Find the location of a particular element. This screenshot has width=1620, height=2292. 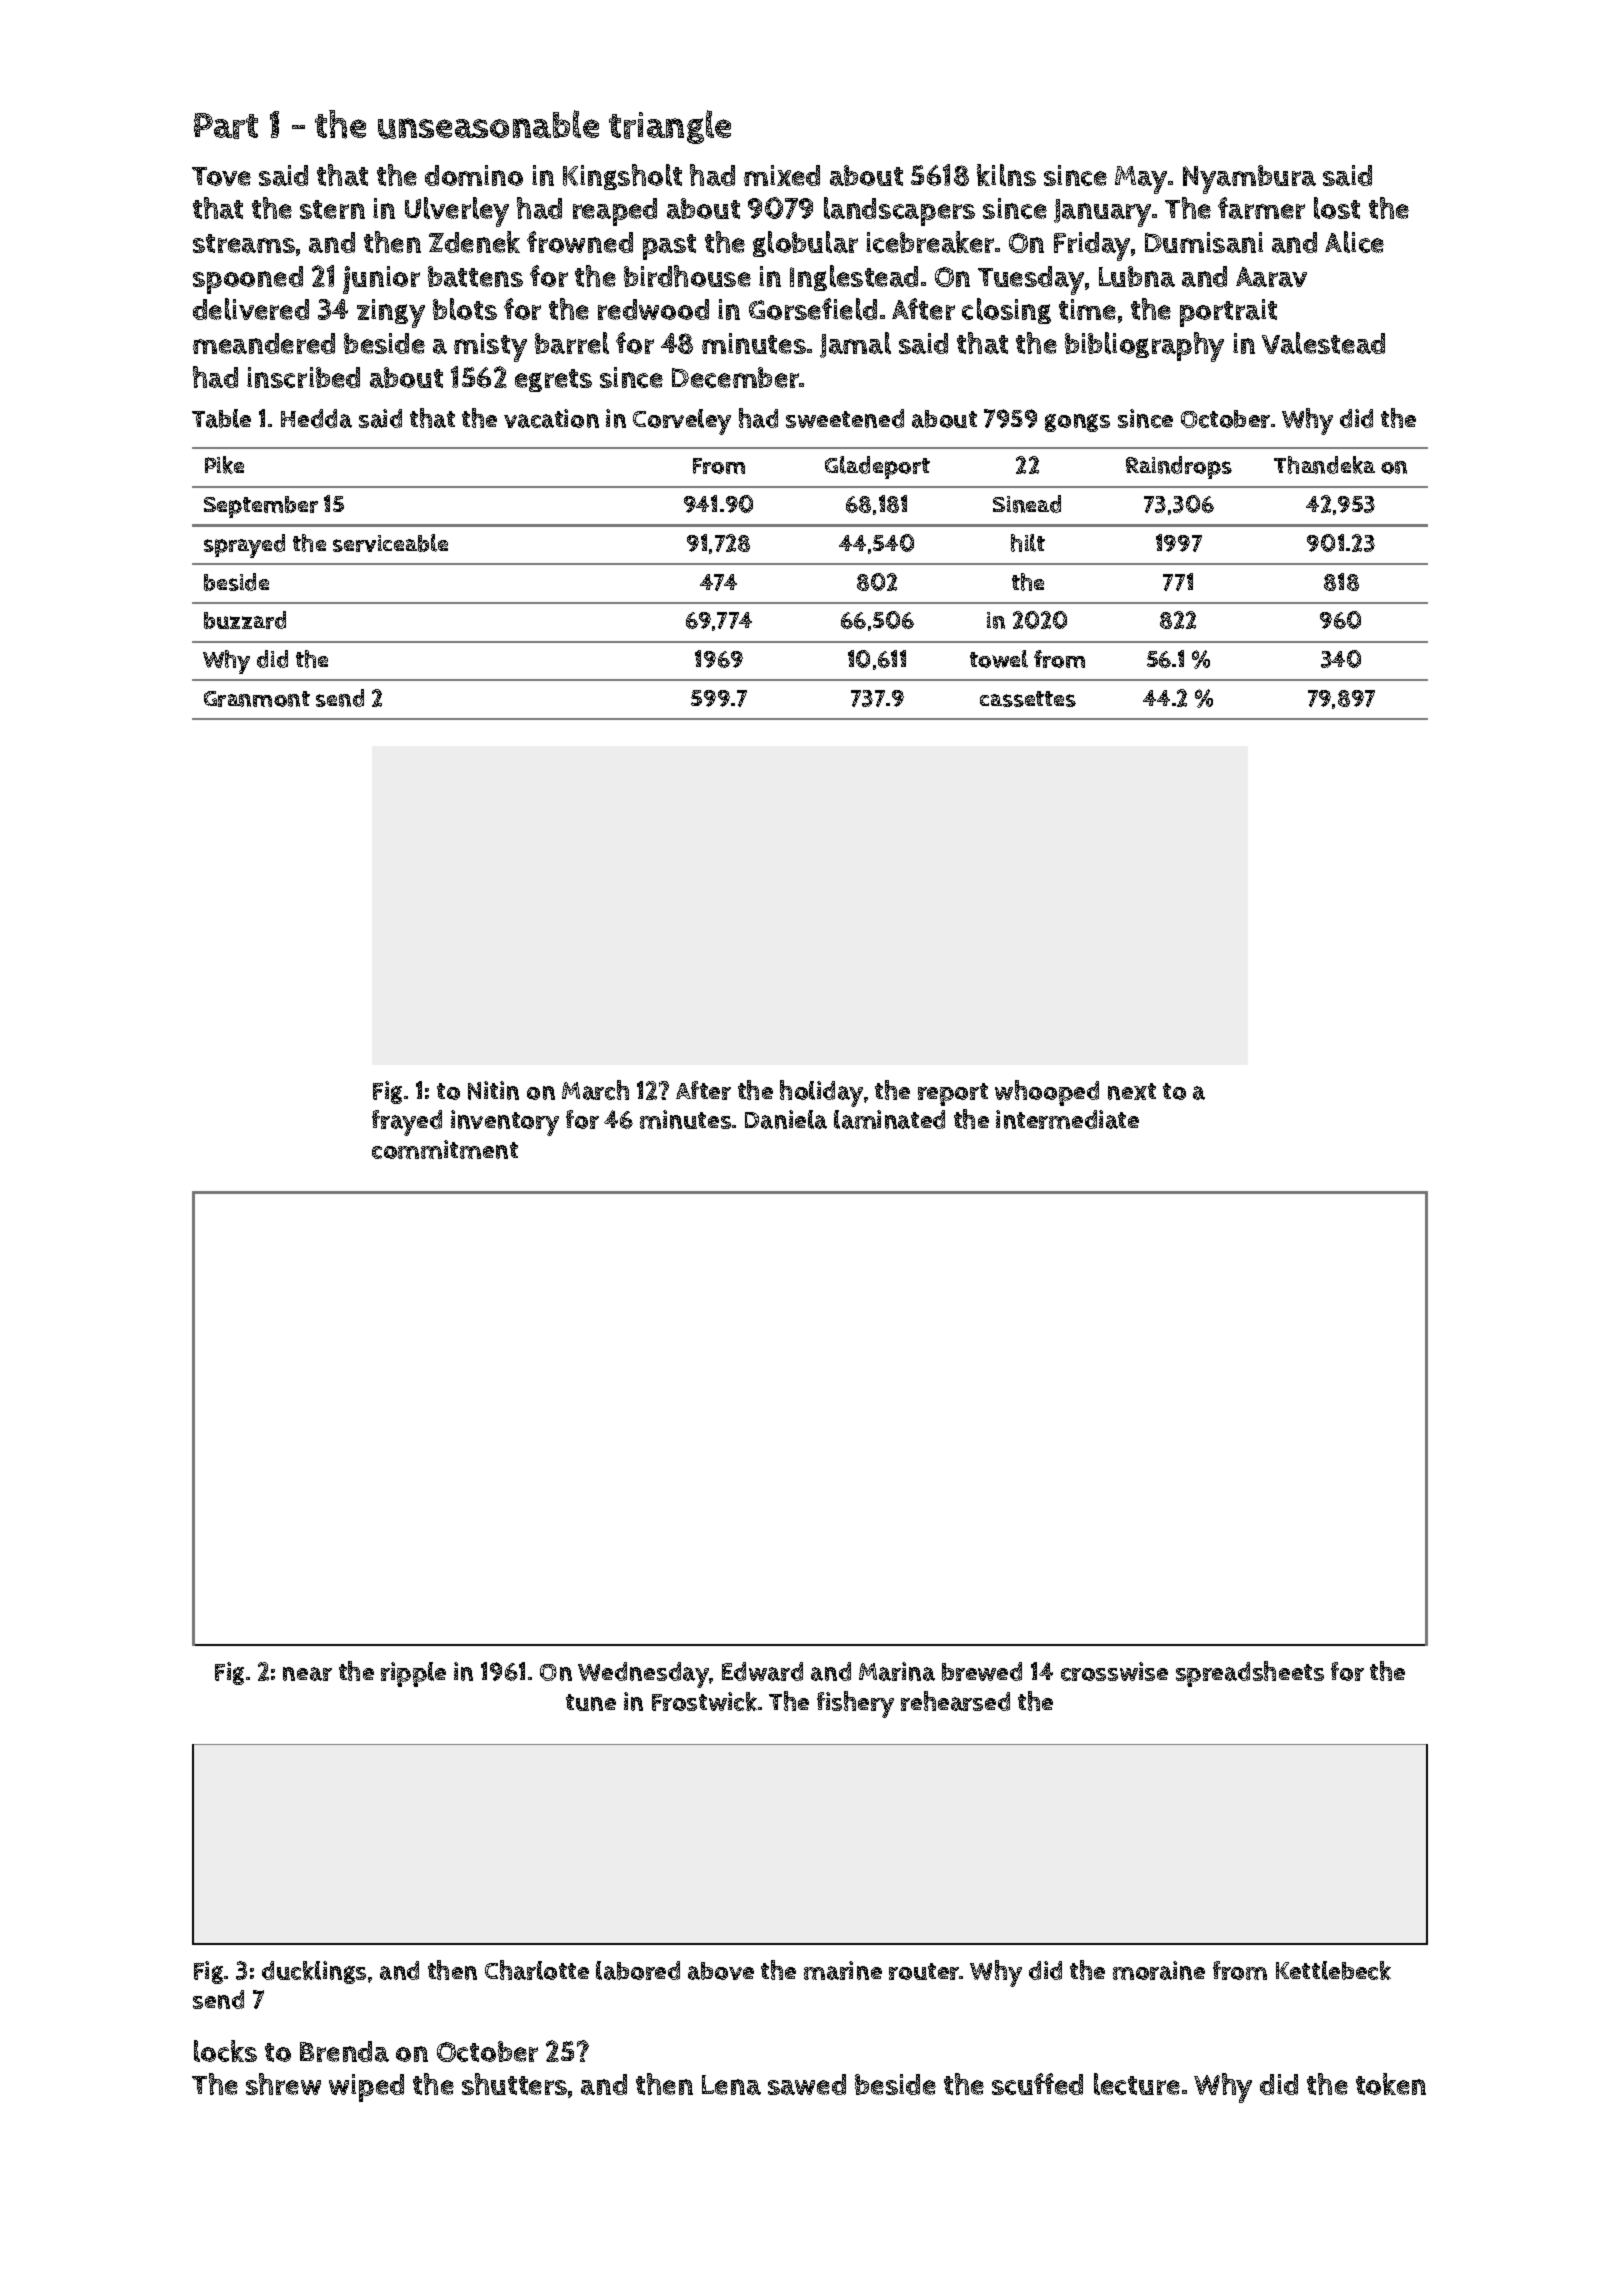

towel is located at coordinates (999, 659).
